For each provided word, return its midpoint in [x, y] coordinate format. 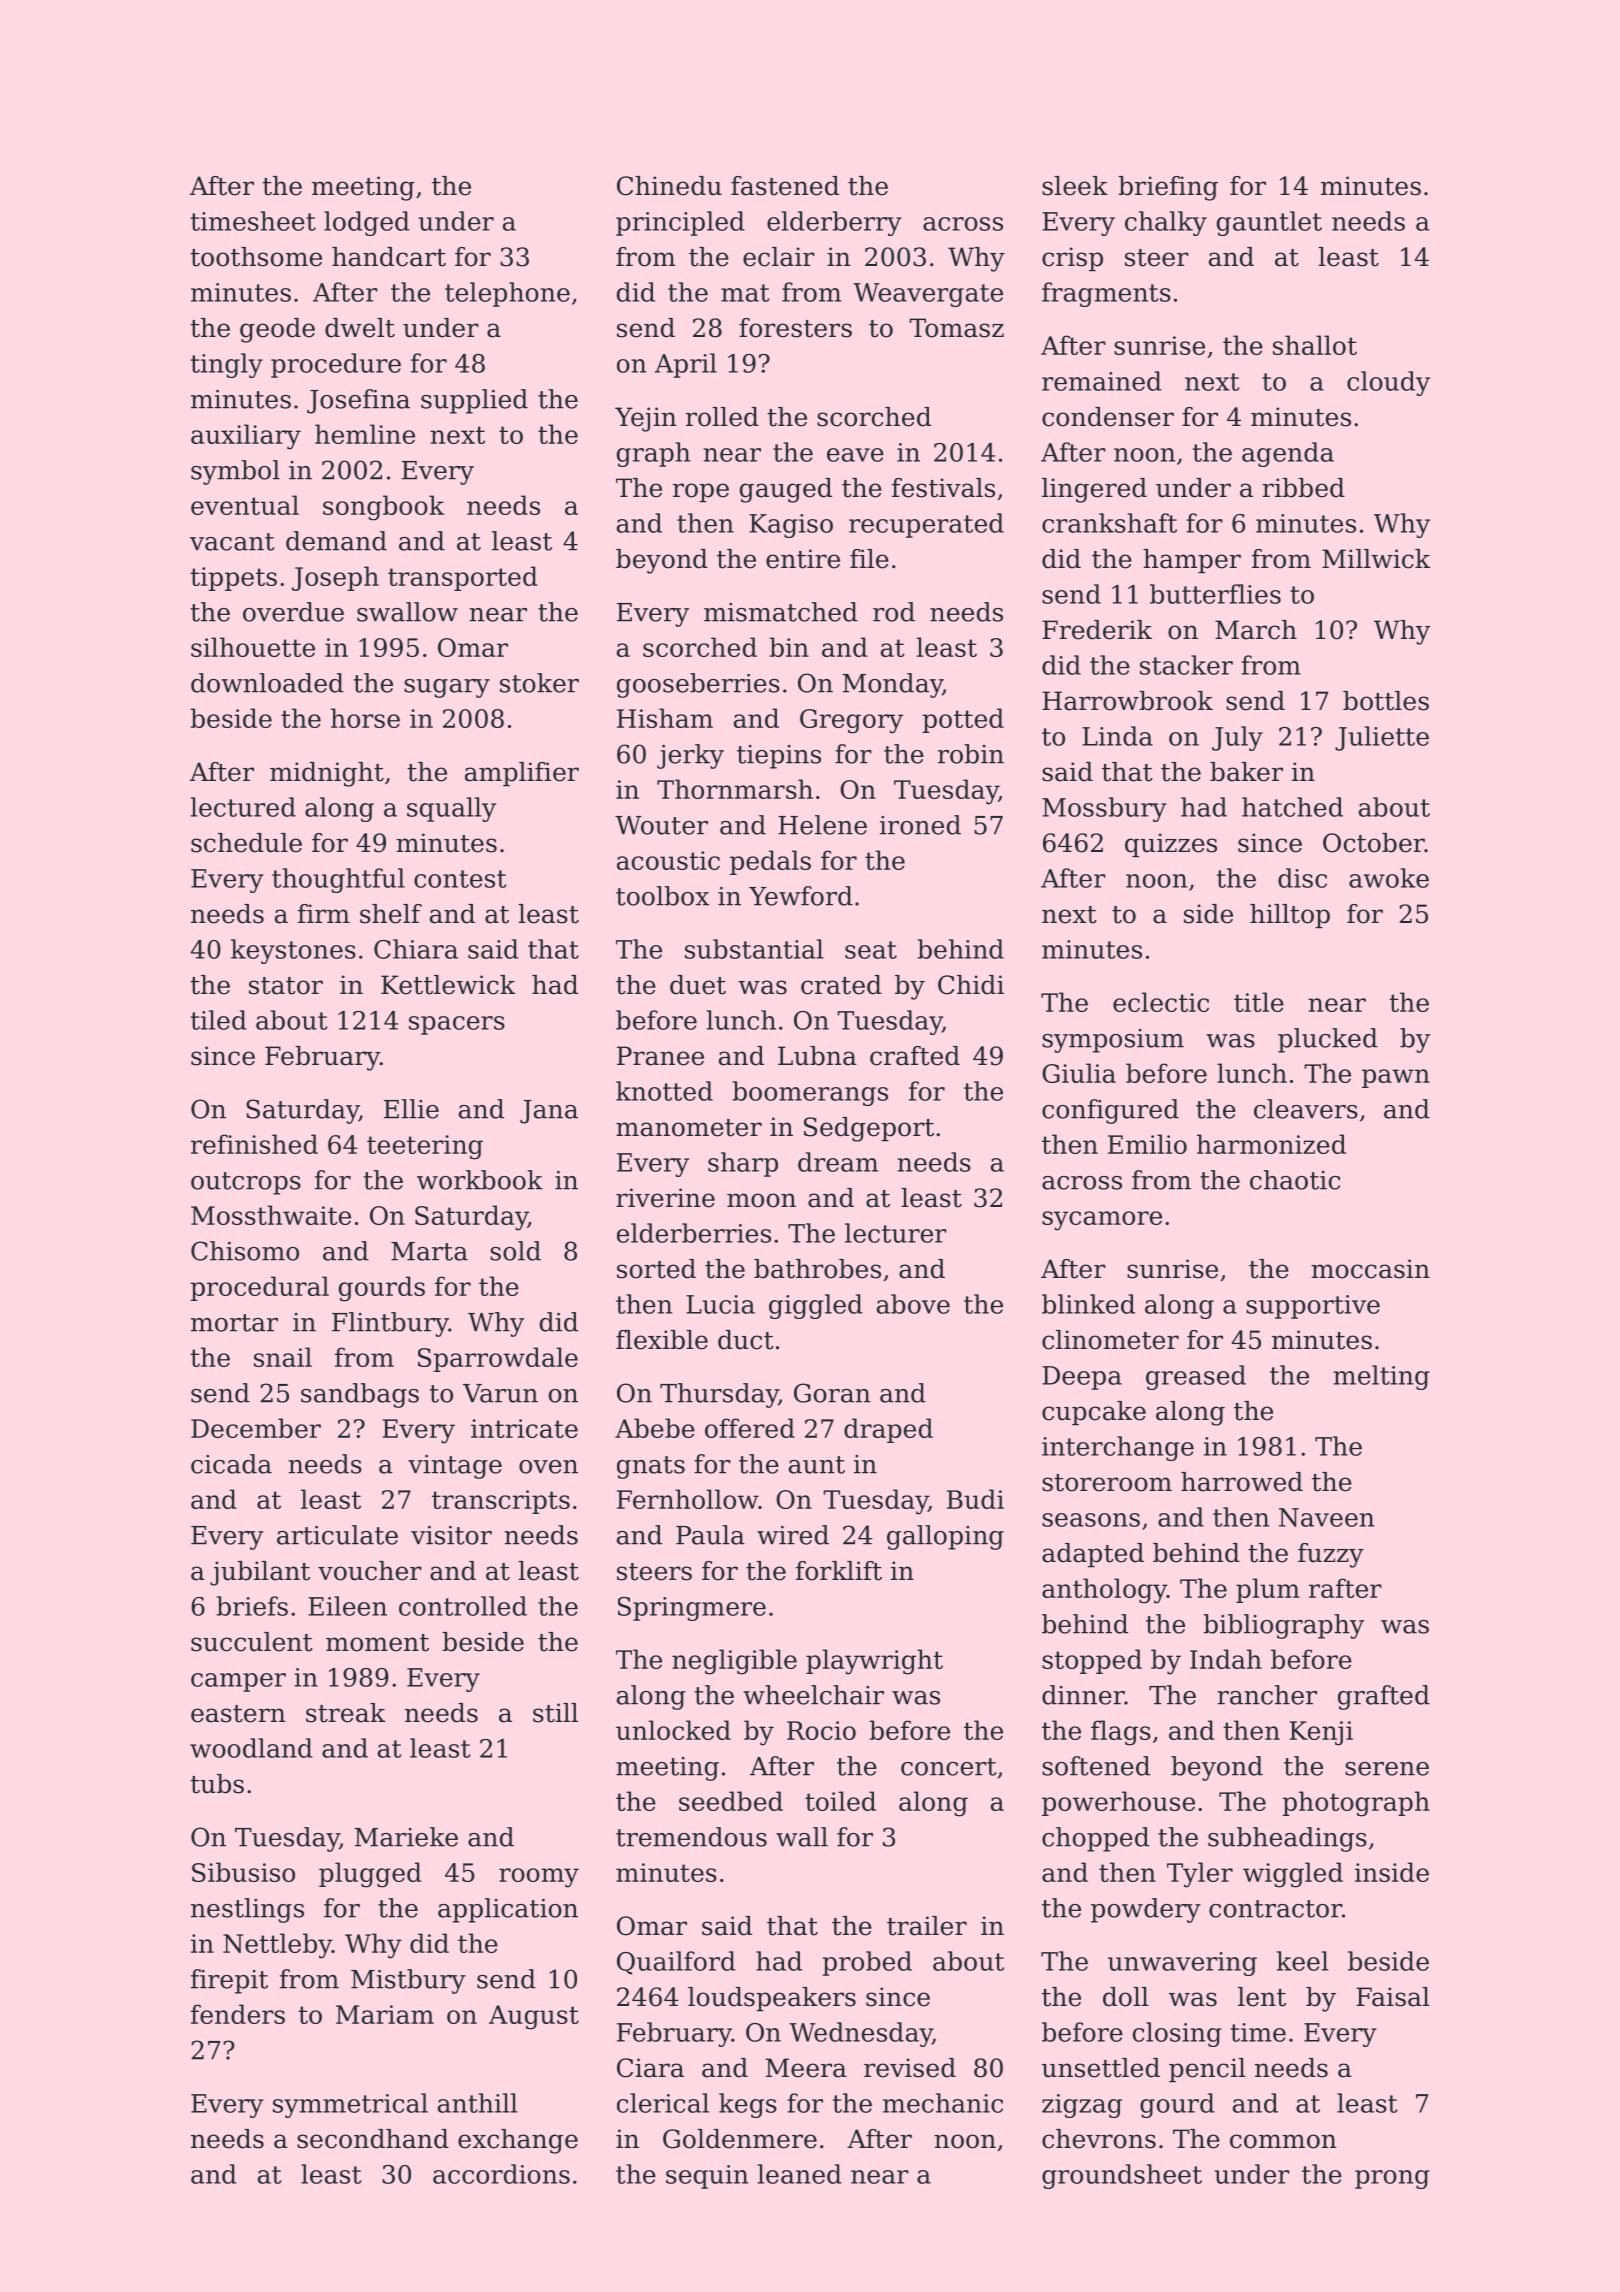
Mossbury [1104, 809]
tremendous [691, 1837]
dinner [1083, 1695]
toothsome [256, 257]
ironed [920, 825]
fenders [238, 2014]
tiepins [779, 757]
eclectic [1161, 1002]
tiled [219, 1020]
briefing [1168, 188]
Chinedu [669, 186]
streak [345, 1713]
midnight [327, 774]
